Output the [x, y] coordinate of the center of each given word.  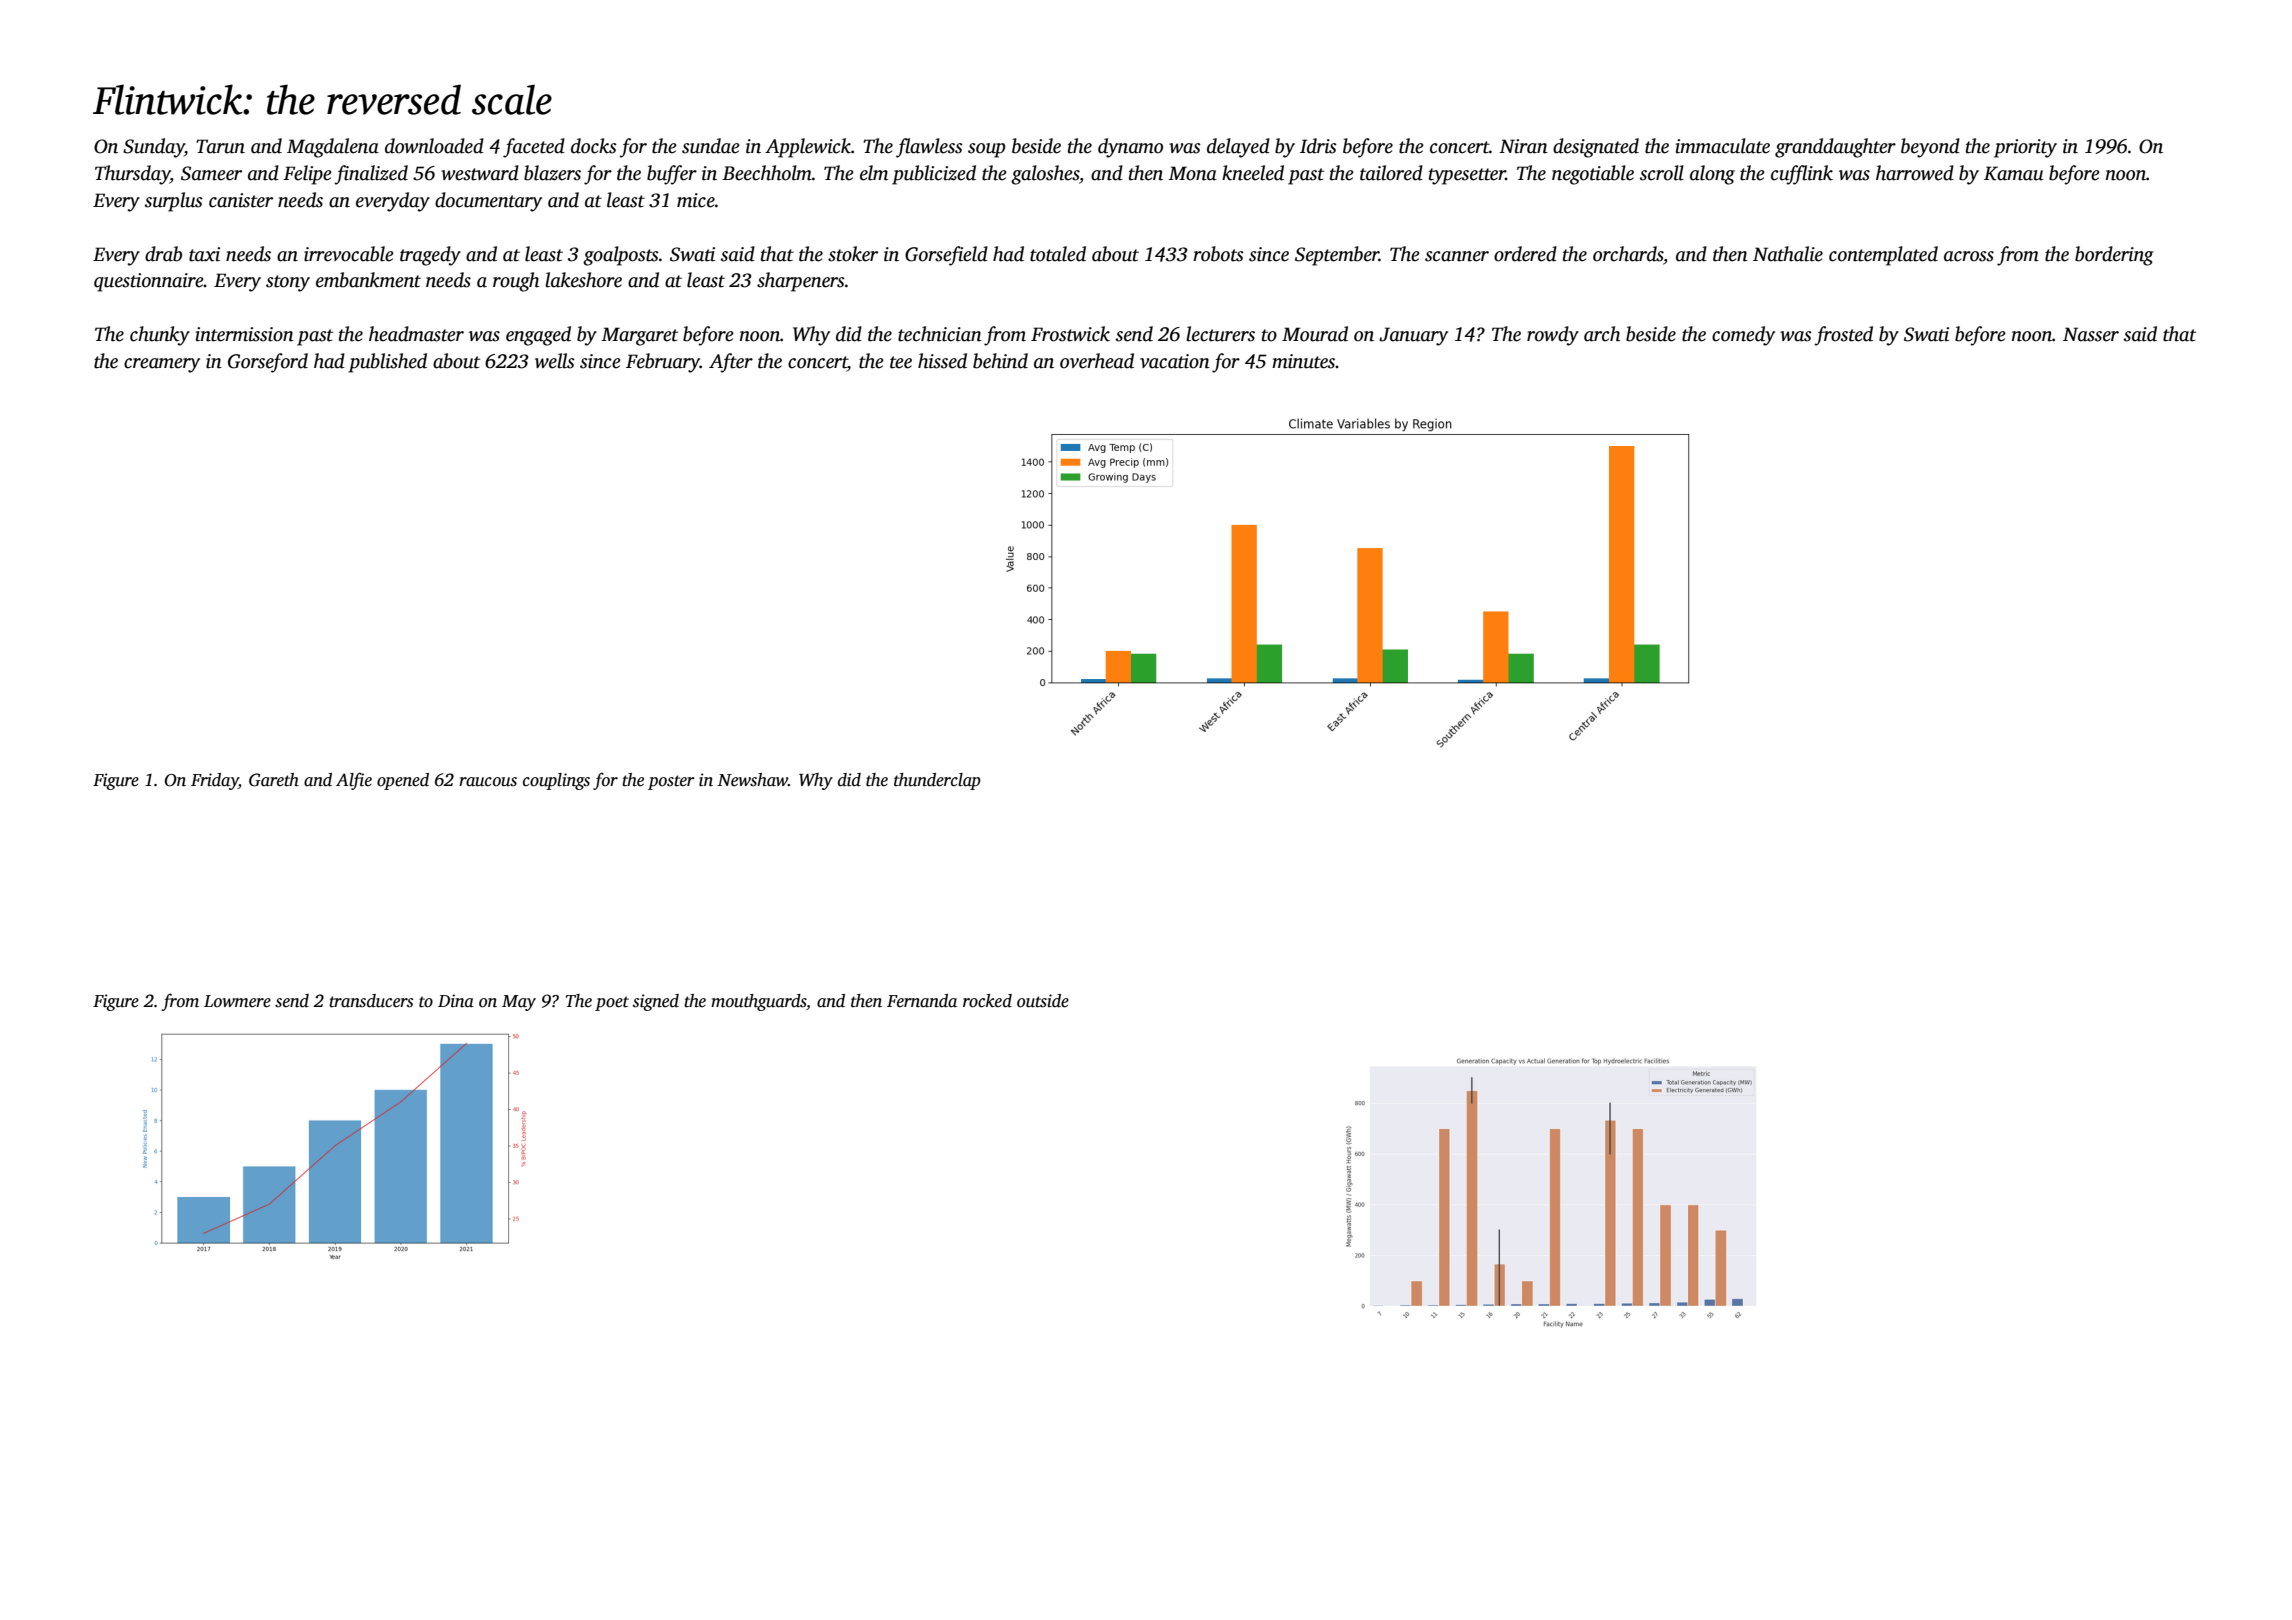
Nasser [2091, 334]
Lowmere [237, 1001]
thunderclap [937, 781]
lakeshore [583, 280]
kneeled [1253, 173]
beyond [1930, 148]
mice [696, 200]
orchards [1628, 254]
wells [555, 361]
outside [1043, 1001]
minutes [1304, 361]
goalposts [621, 256]
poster [671, 782]
